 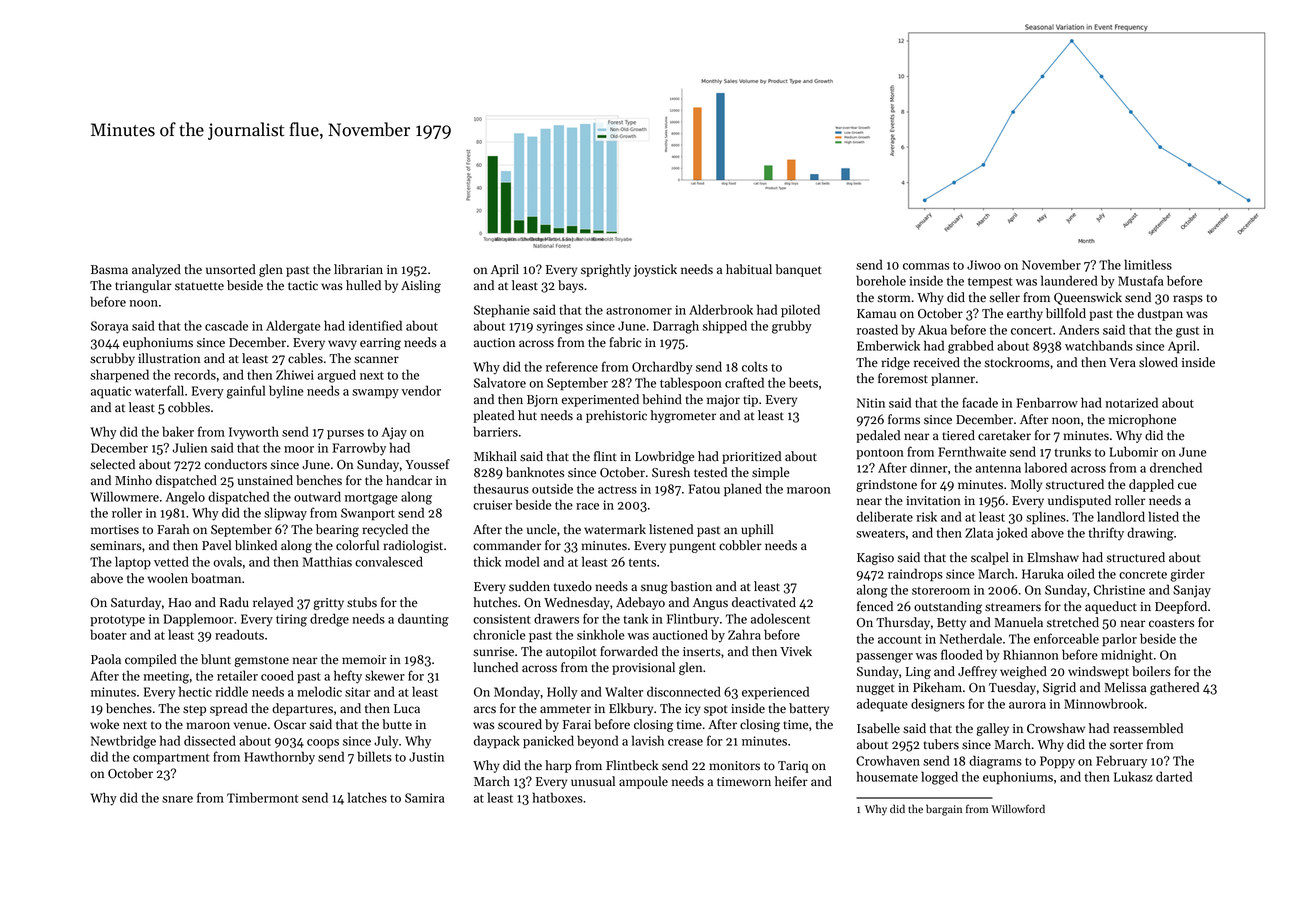 I want to click on Jiwoo, so click(x=984, y=265).
